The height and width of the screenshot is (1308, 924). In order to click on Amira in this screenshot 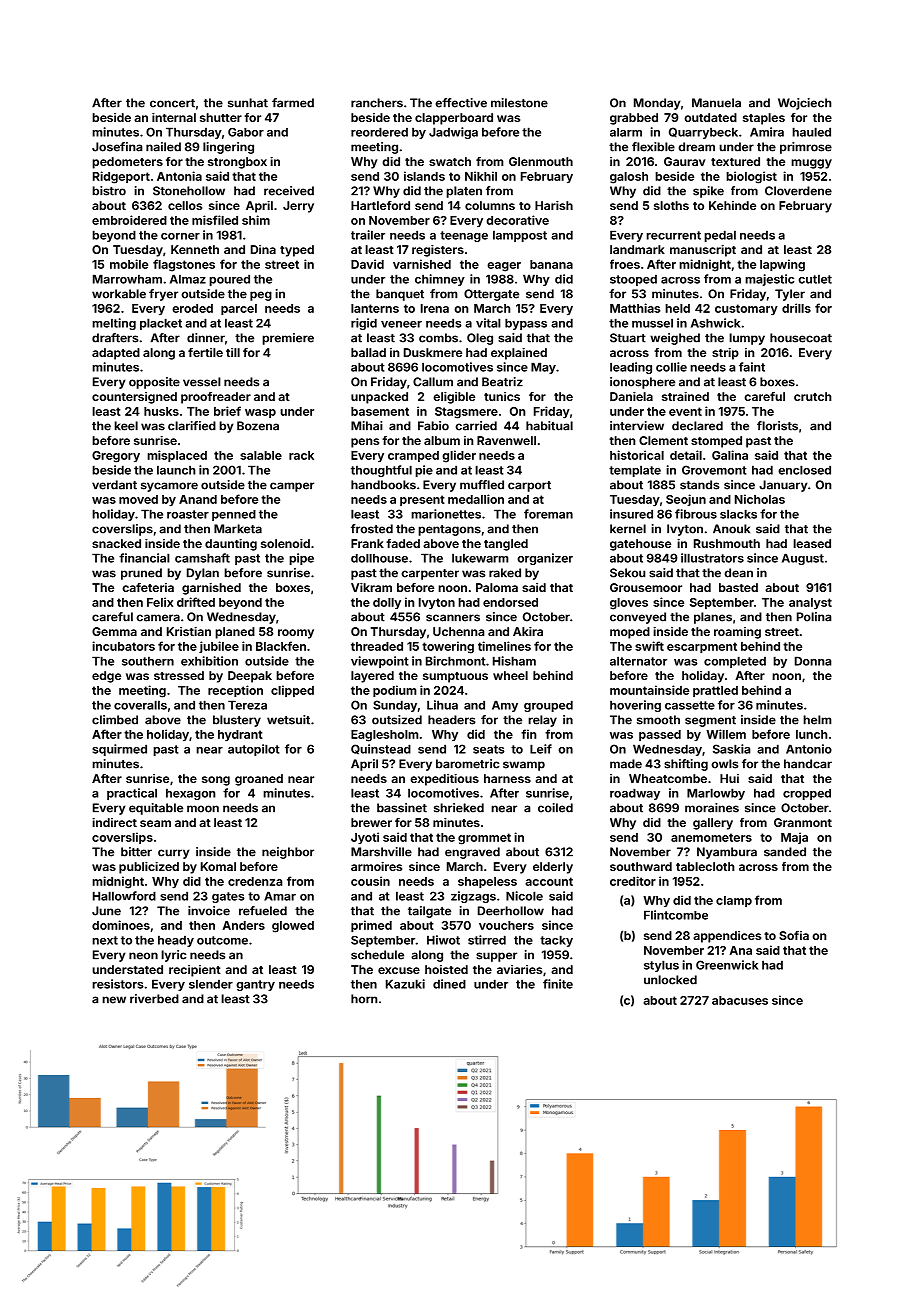, I will do `click(767, 132)`.
